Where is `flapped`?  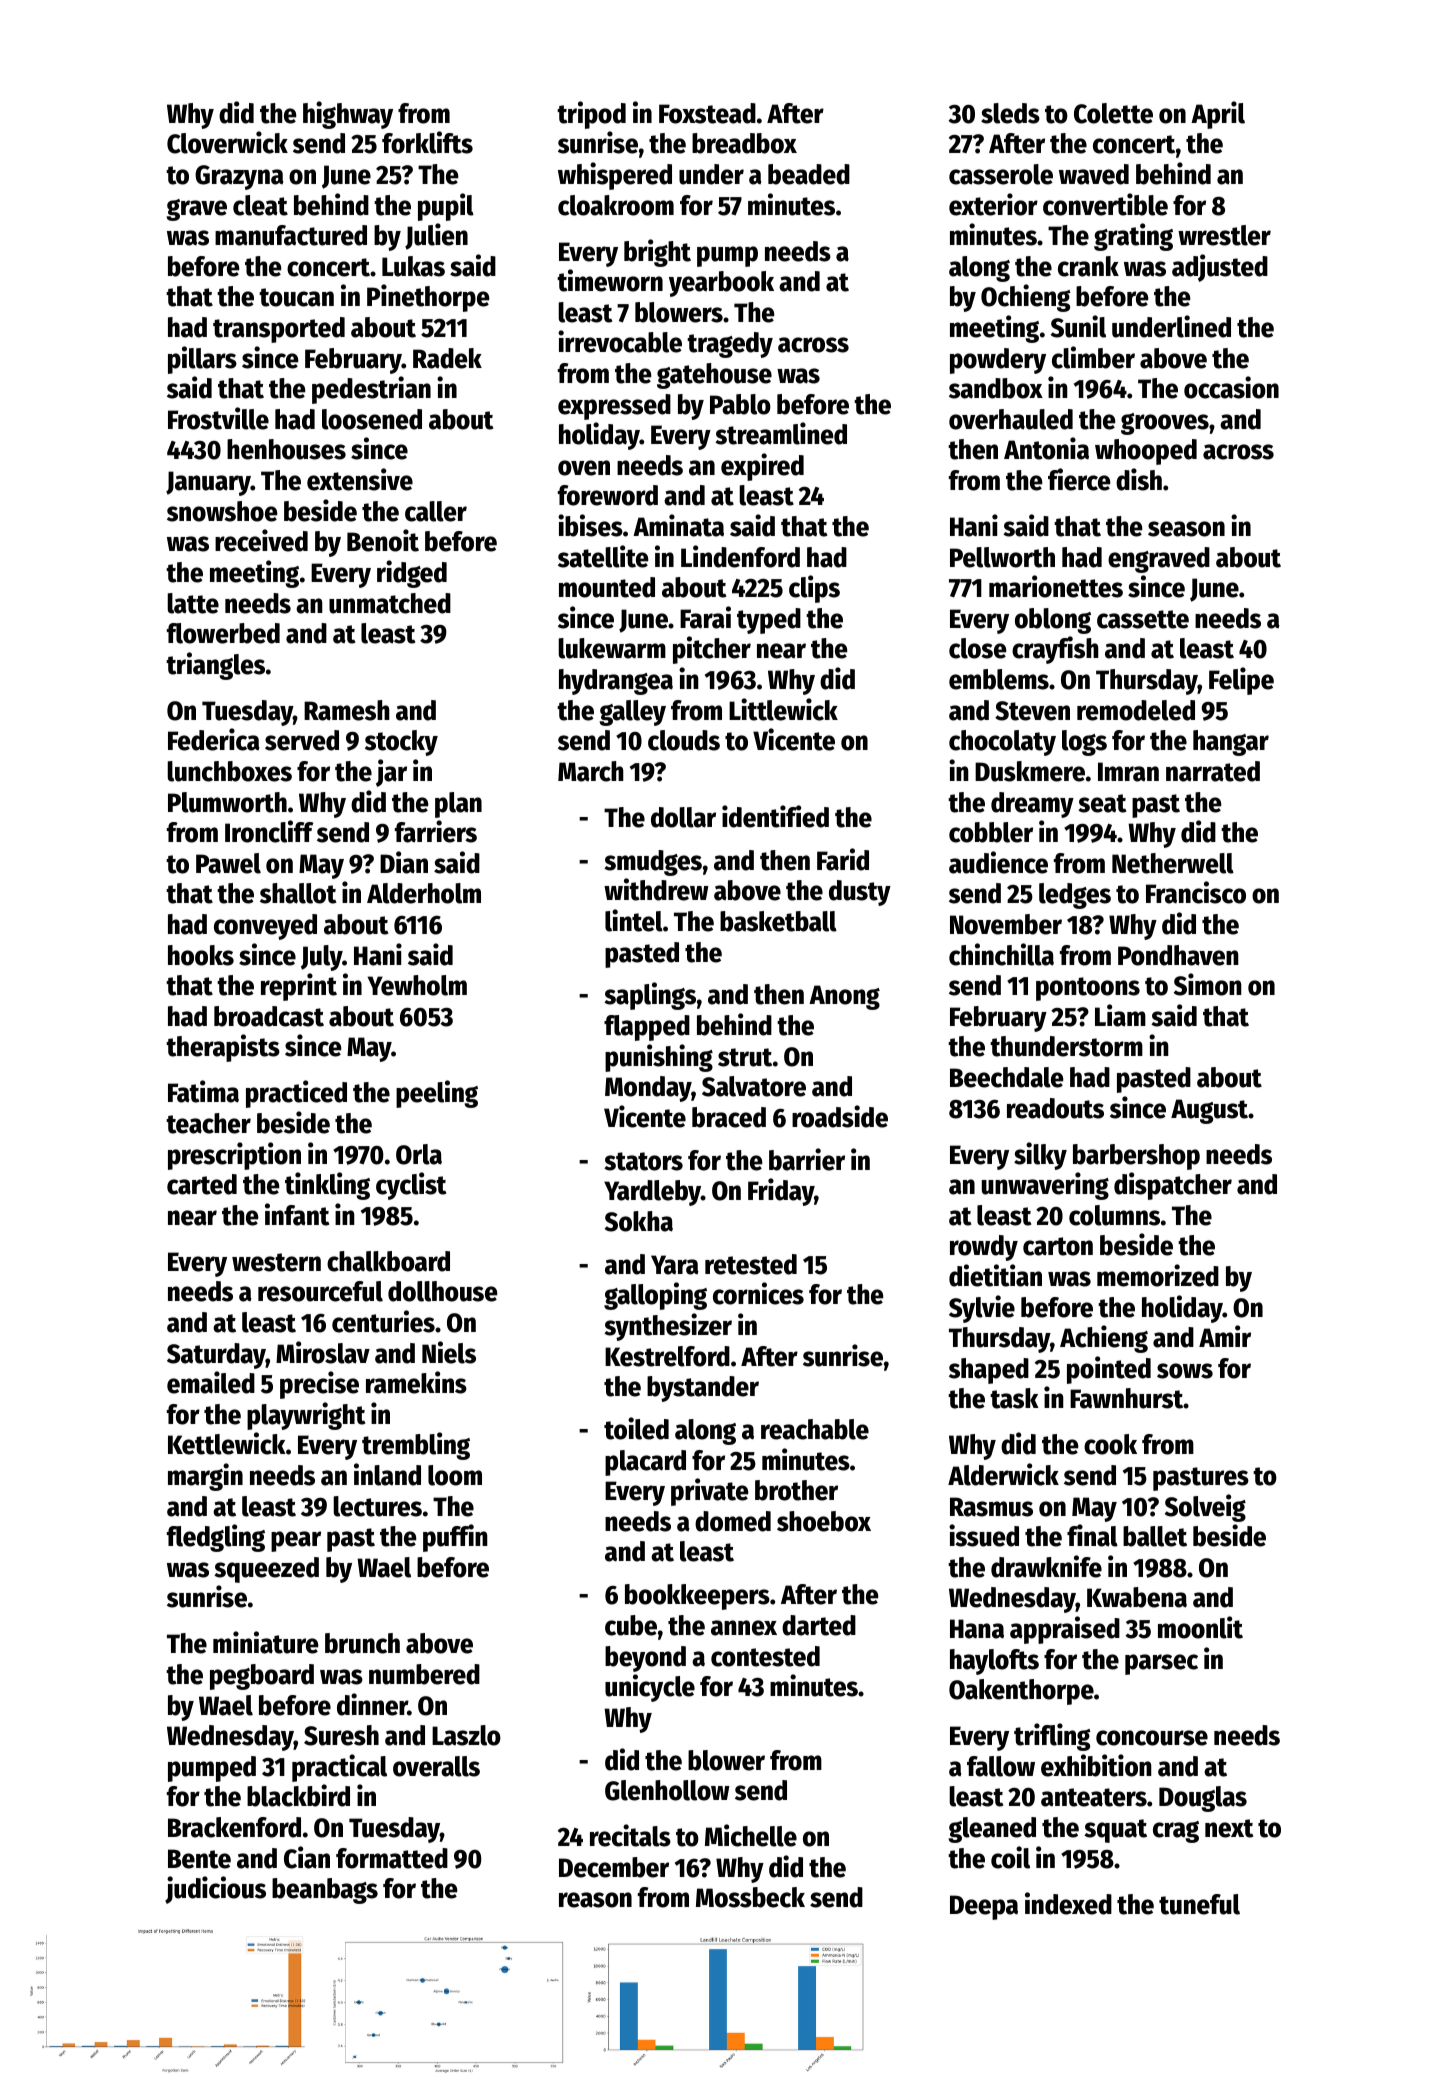
flapped is located at coordinates (647, 1028).
